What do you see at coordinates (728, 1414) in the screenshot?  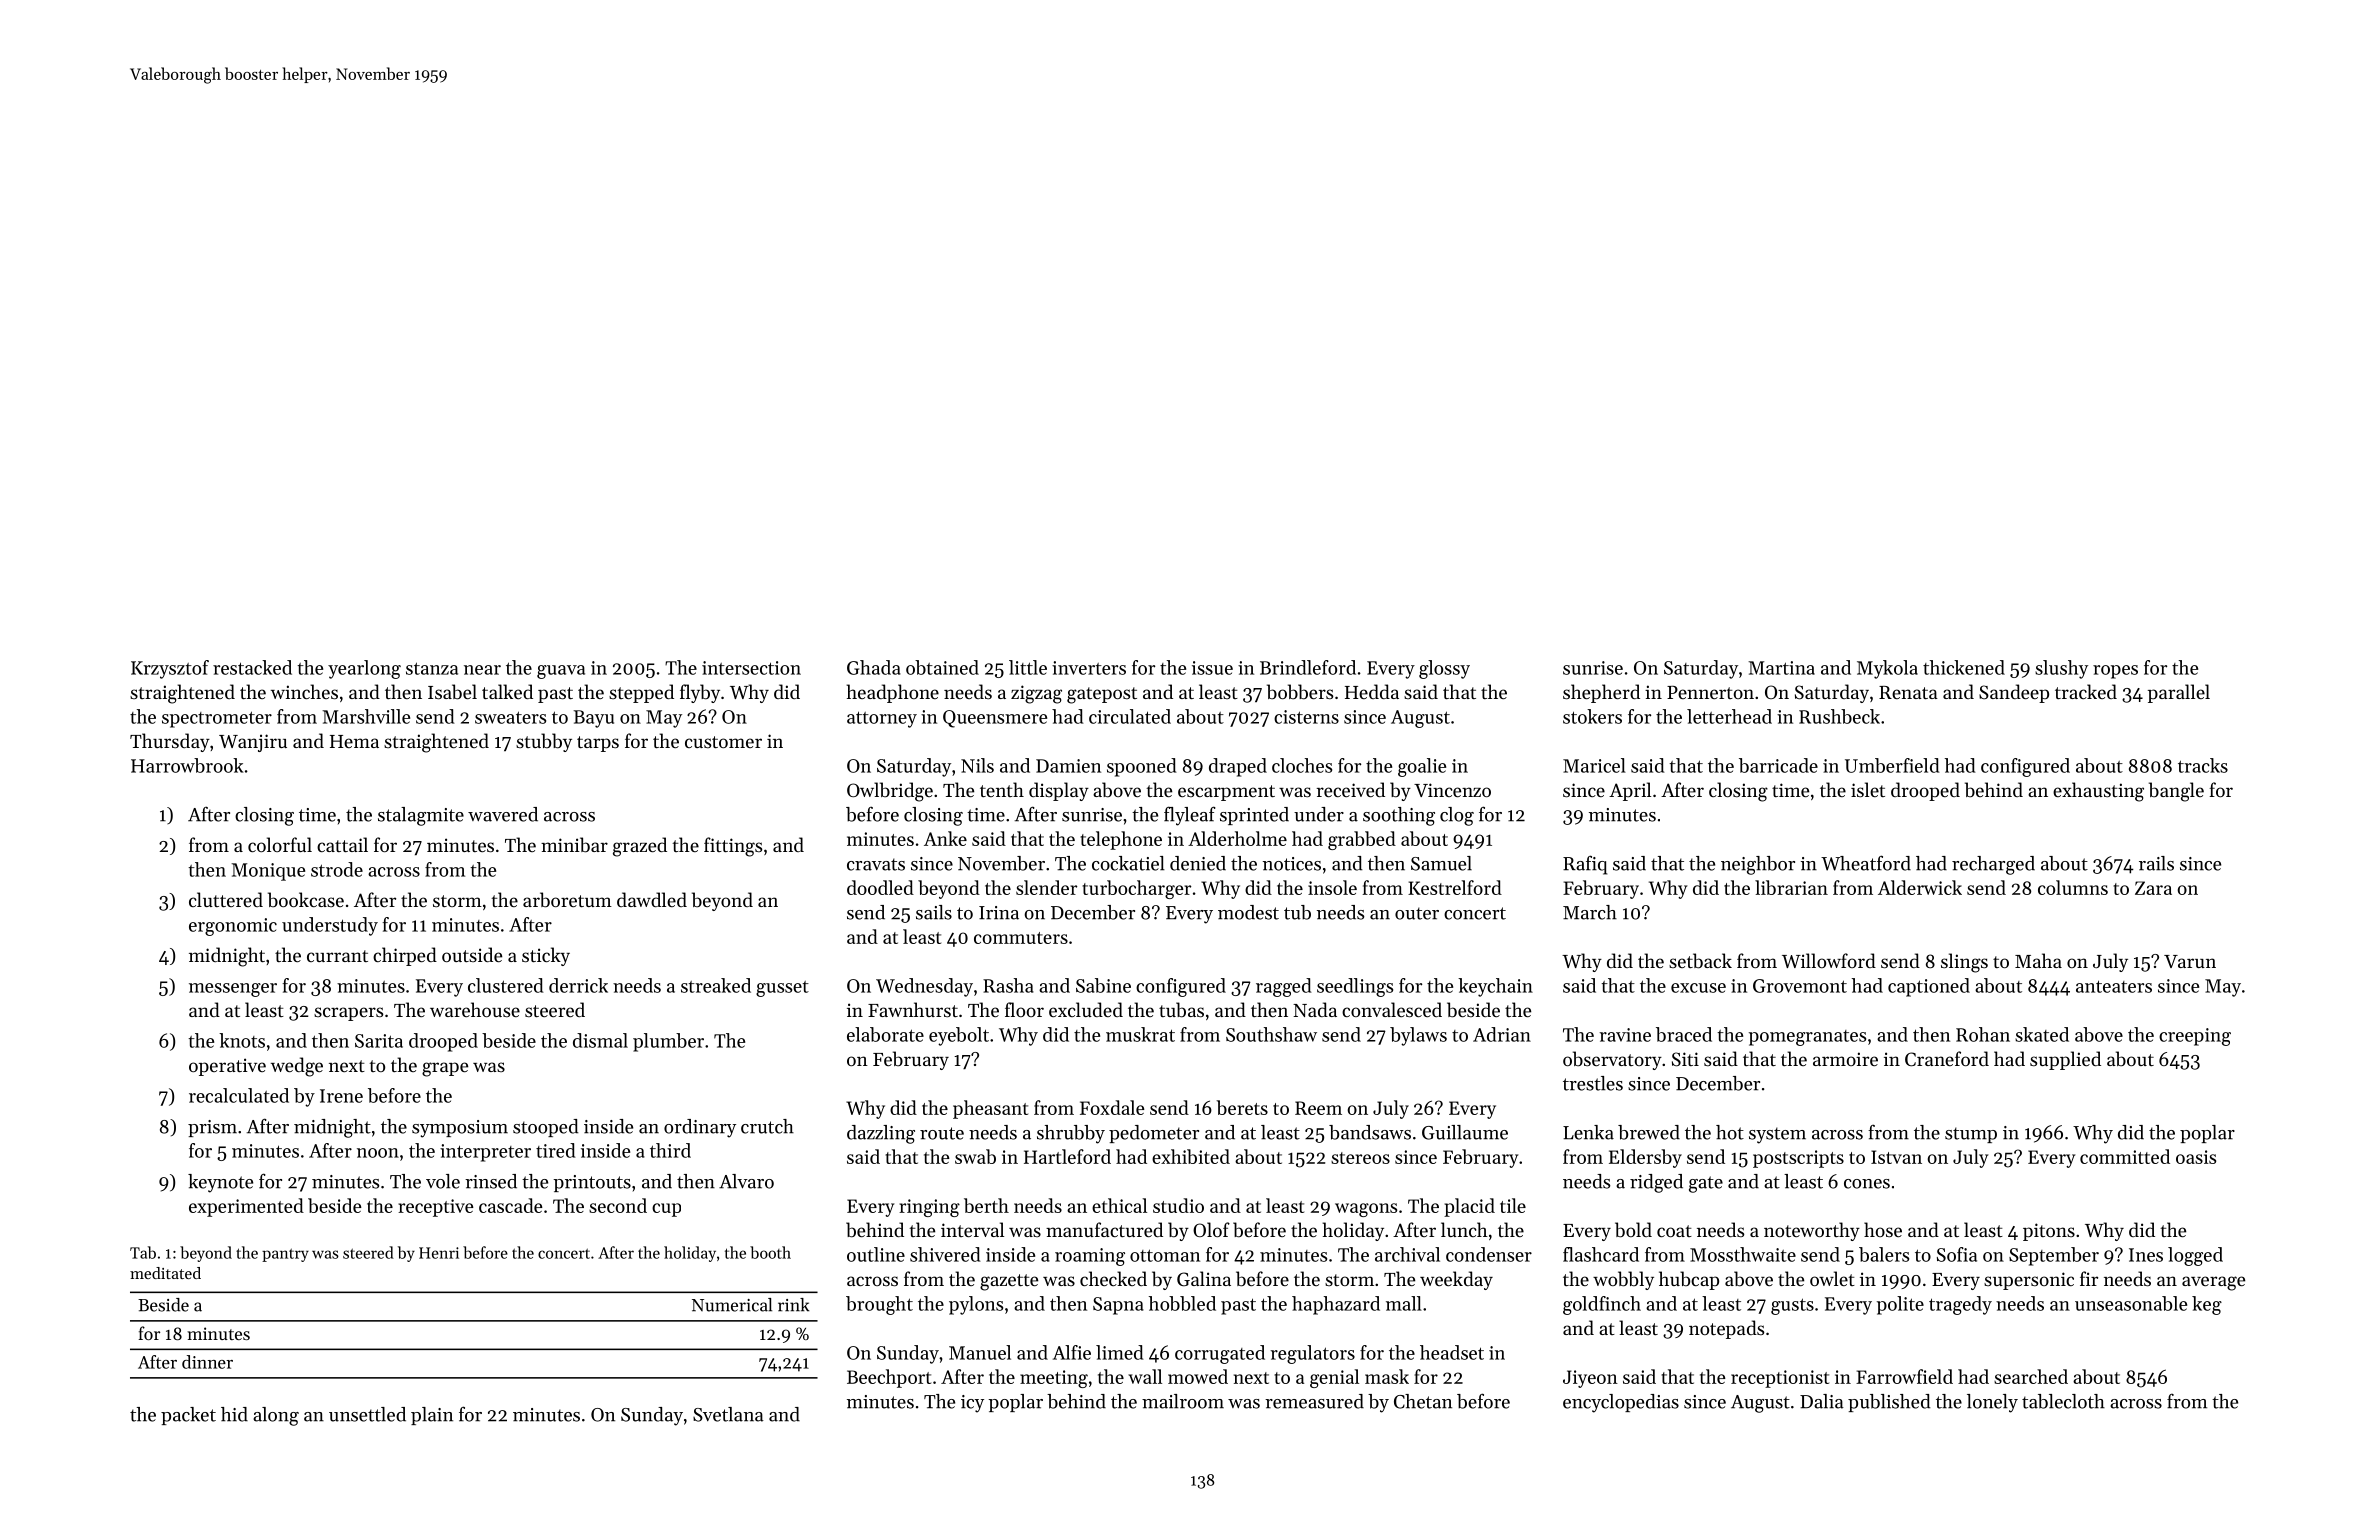 I see `Svetlana` at bounding box center [728, 1414].
